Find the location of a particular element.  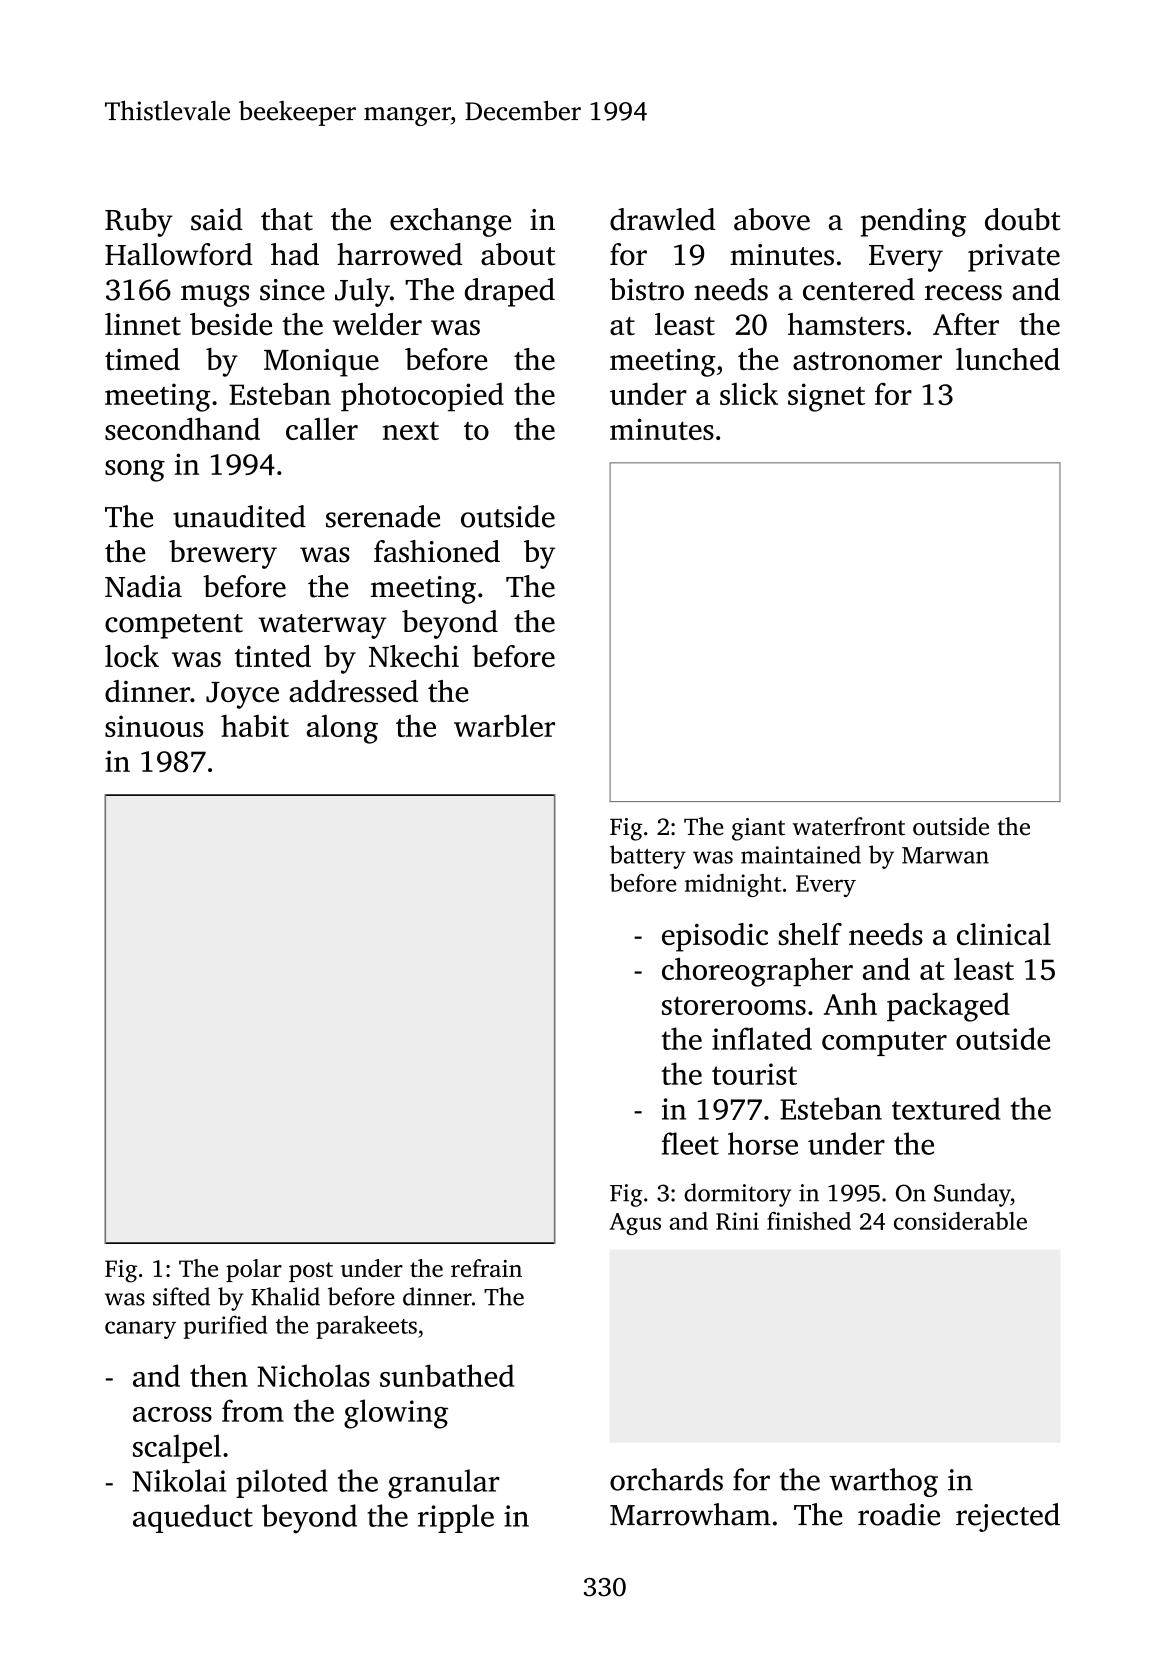

Marwan is located at coordinates (945, 855).
